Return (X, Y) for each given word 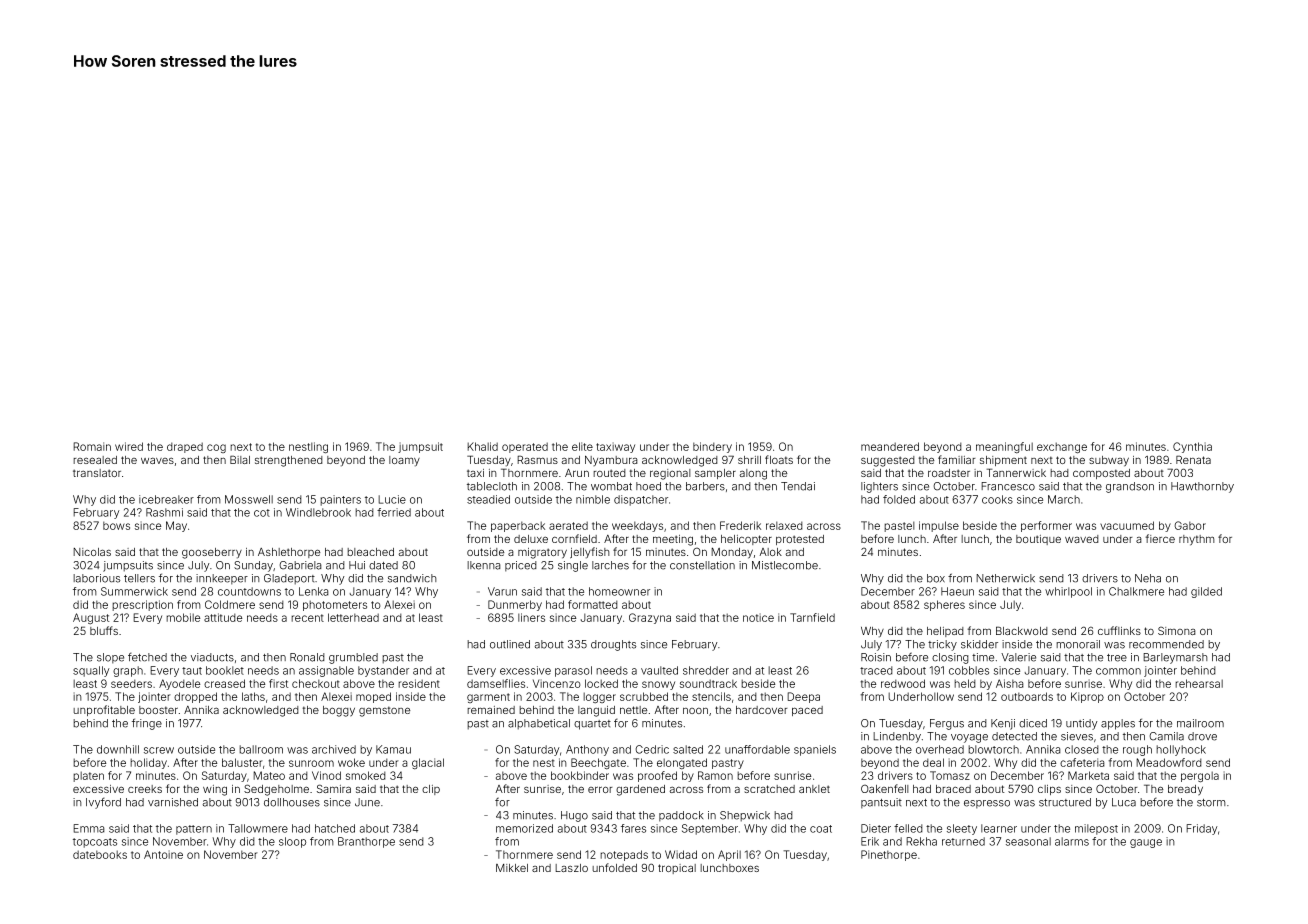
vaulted (659, 670)
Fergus (947, 724)
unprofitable (104, 710)
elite (582, 446)
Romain (92, 446)
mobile (183, 617)
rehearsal (1199, 683)
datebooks (100, 854)
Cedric (652, 749)
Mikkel (512, 868)
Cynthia (1192, 447)
